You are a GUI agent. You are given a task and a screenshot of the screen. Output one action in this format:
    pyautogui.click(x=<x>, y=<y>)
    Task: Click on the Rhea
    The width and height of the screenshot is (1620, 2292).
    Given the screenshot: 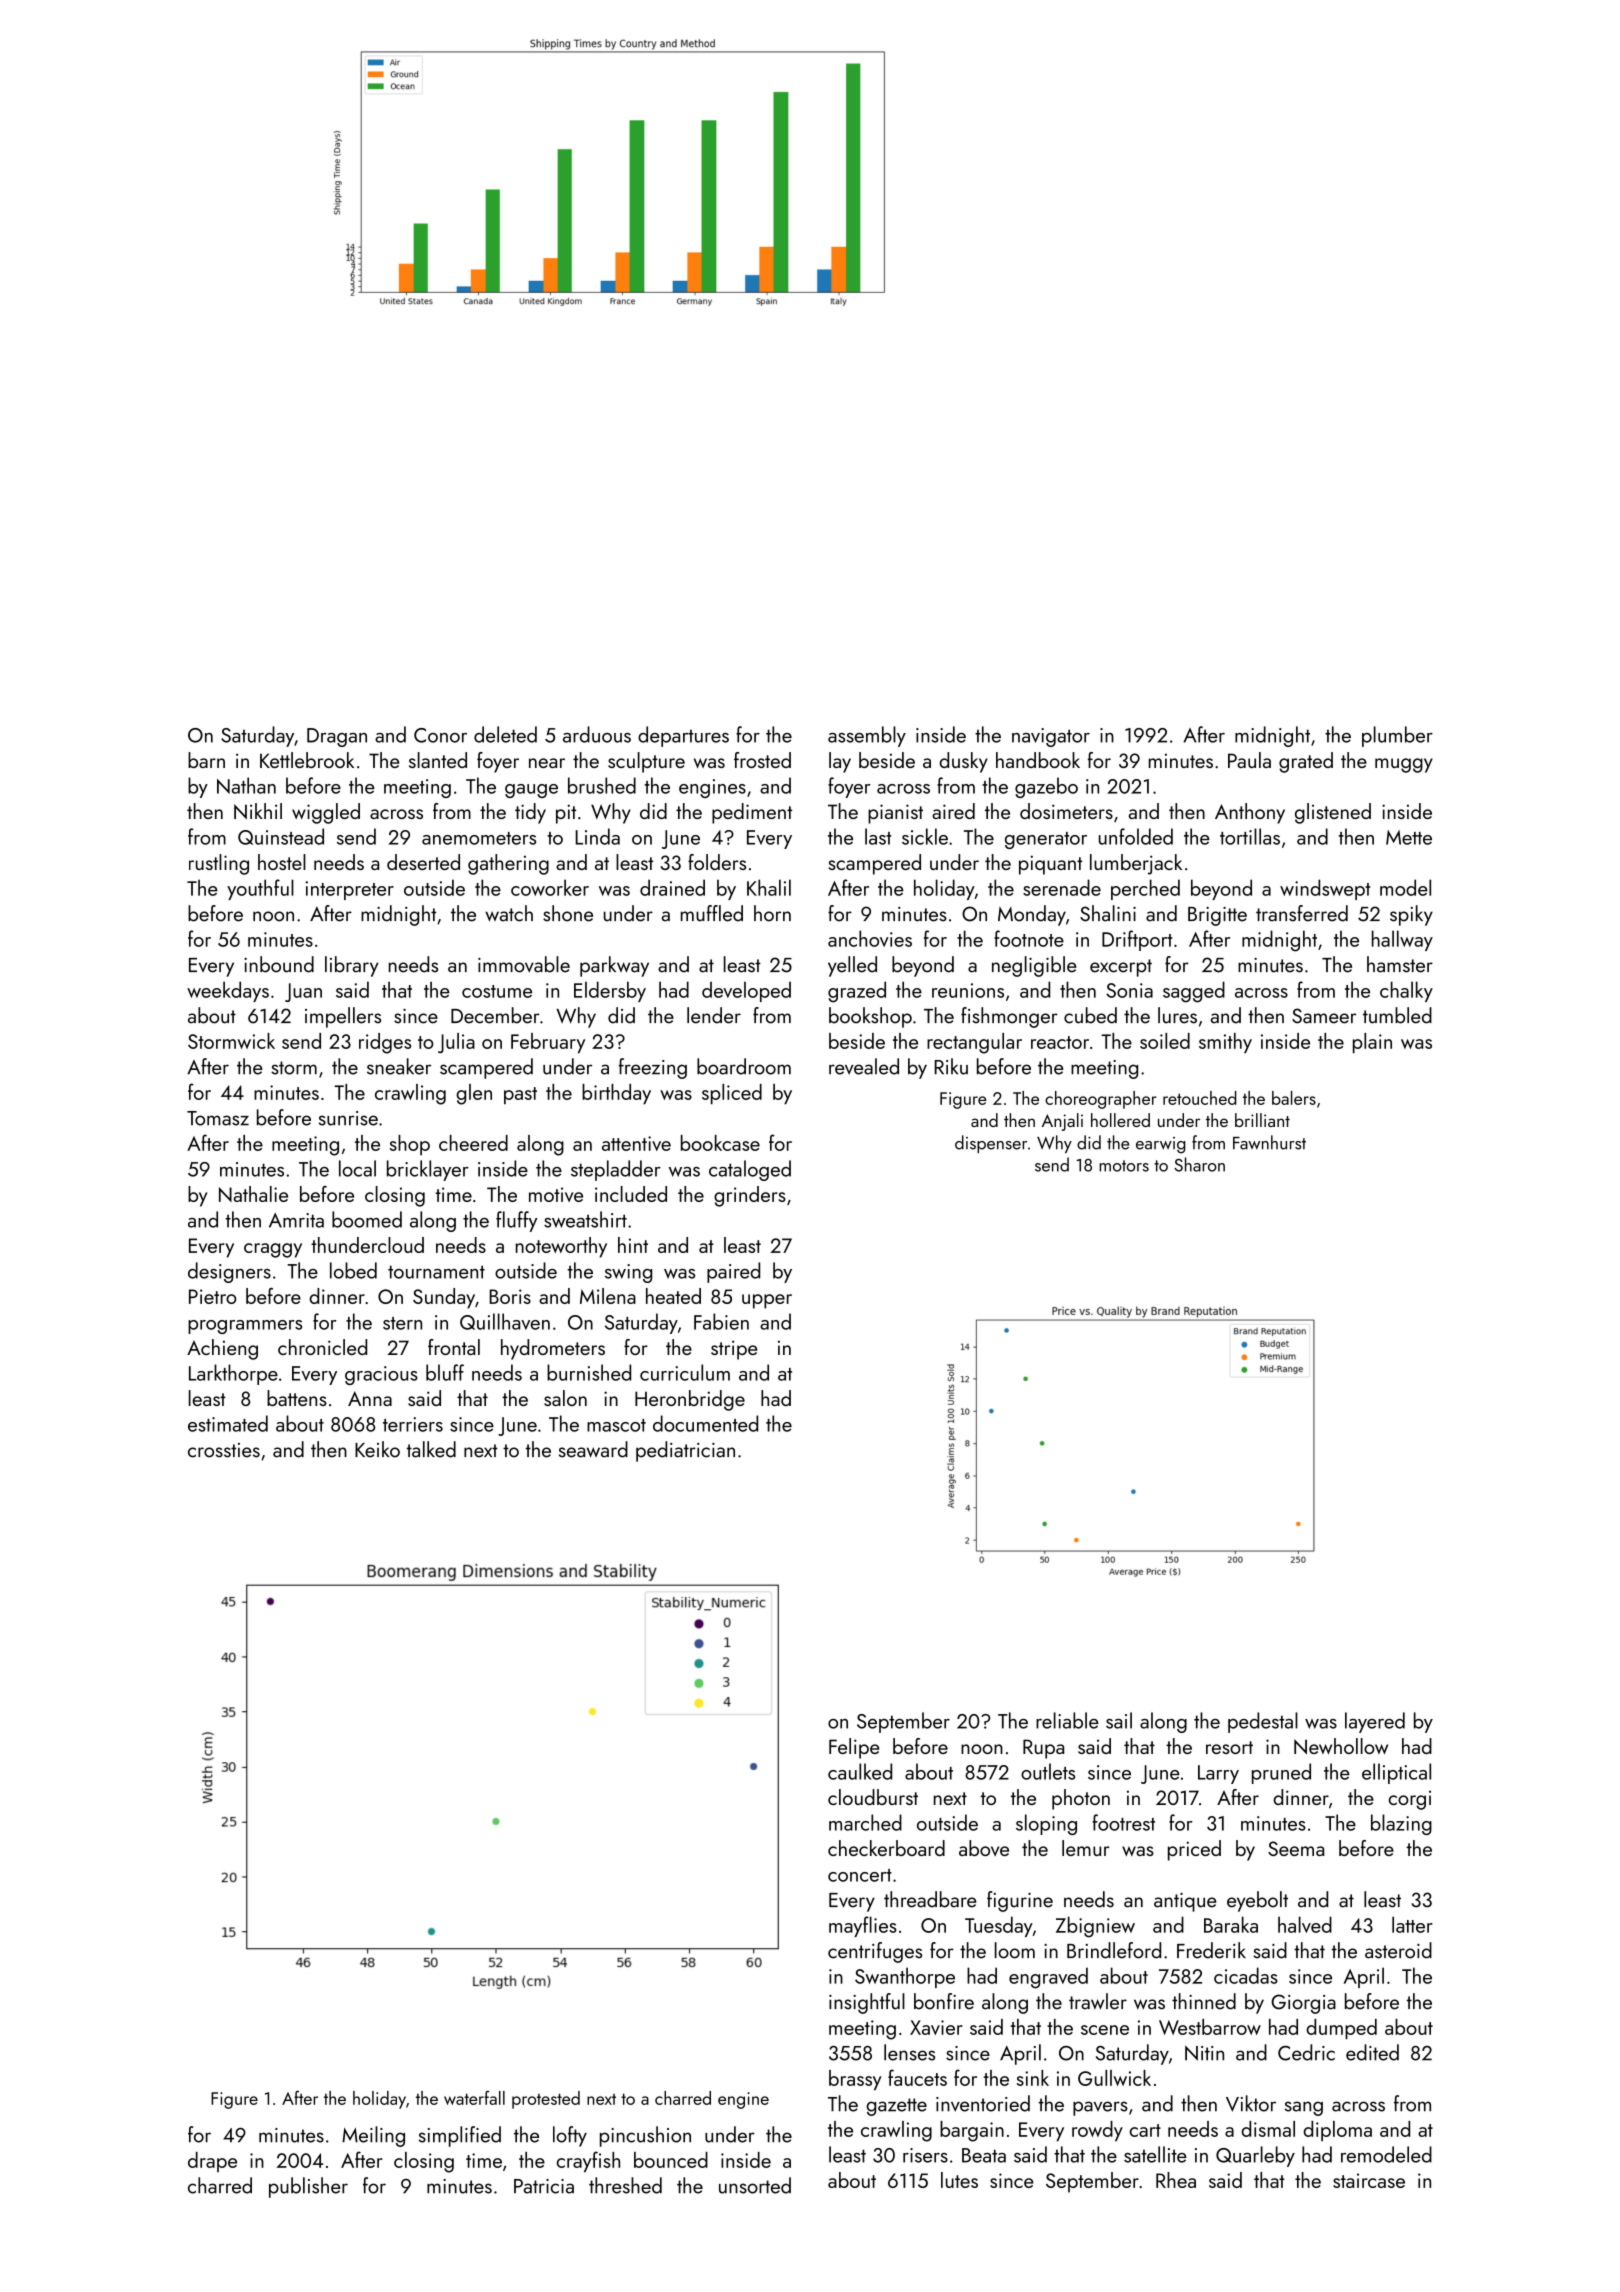 What is the action you would take?
    pyautogui.click(x=1176, y=2180)
